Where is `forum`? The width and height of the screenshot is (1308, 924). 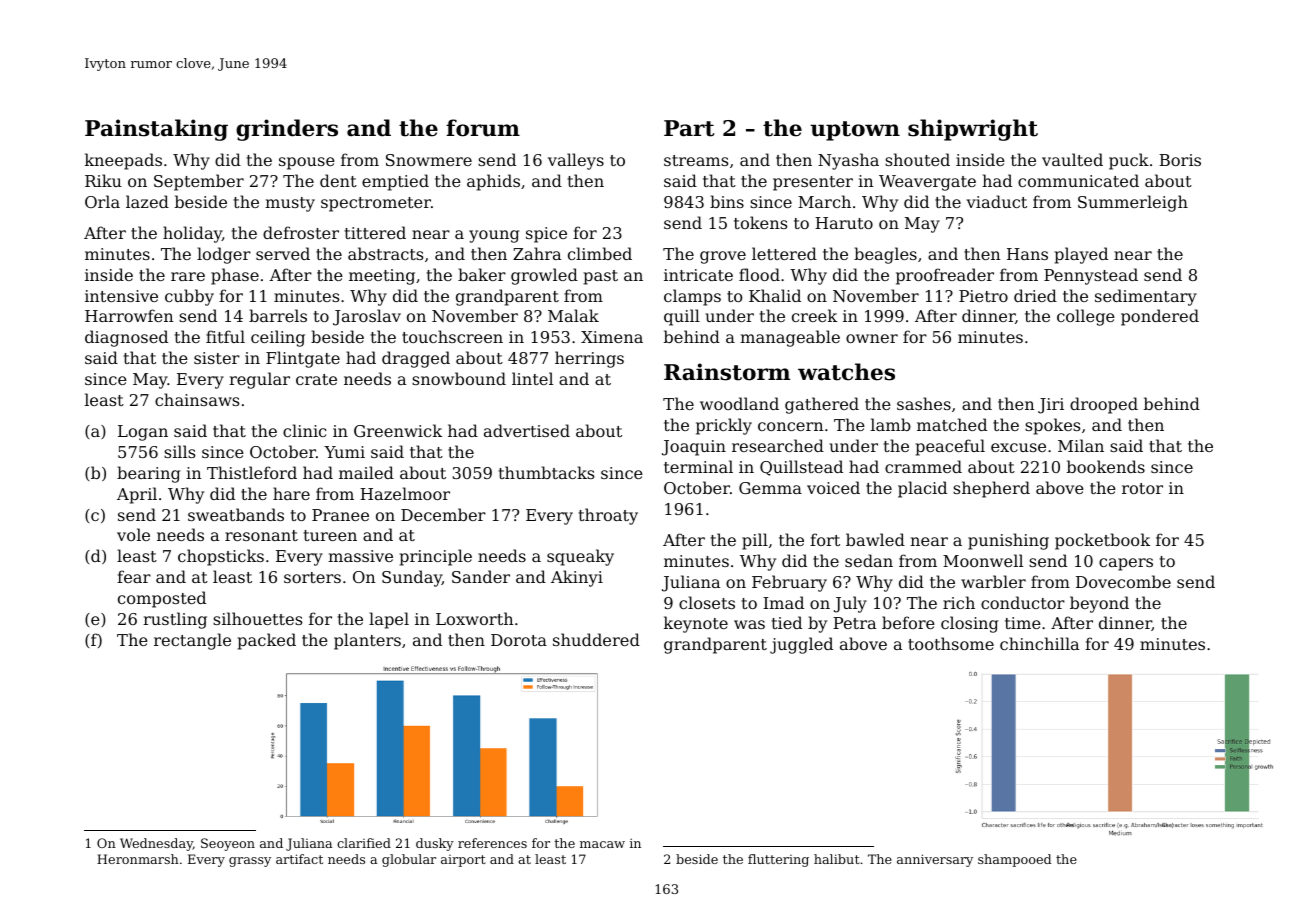 forum is located at coordinates (483, 128).
